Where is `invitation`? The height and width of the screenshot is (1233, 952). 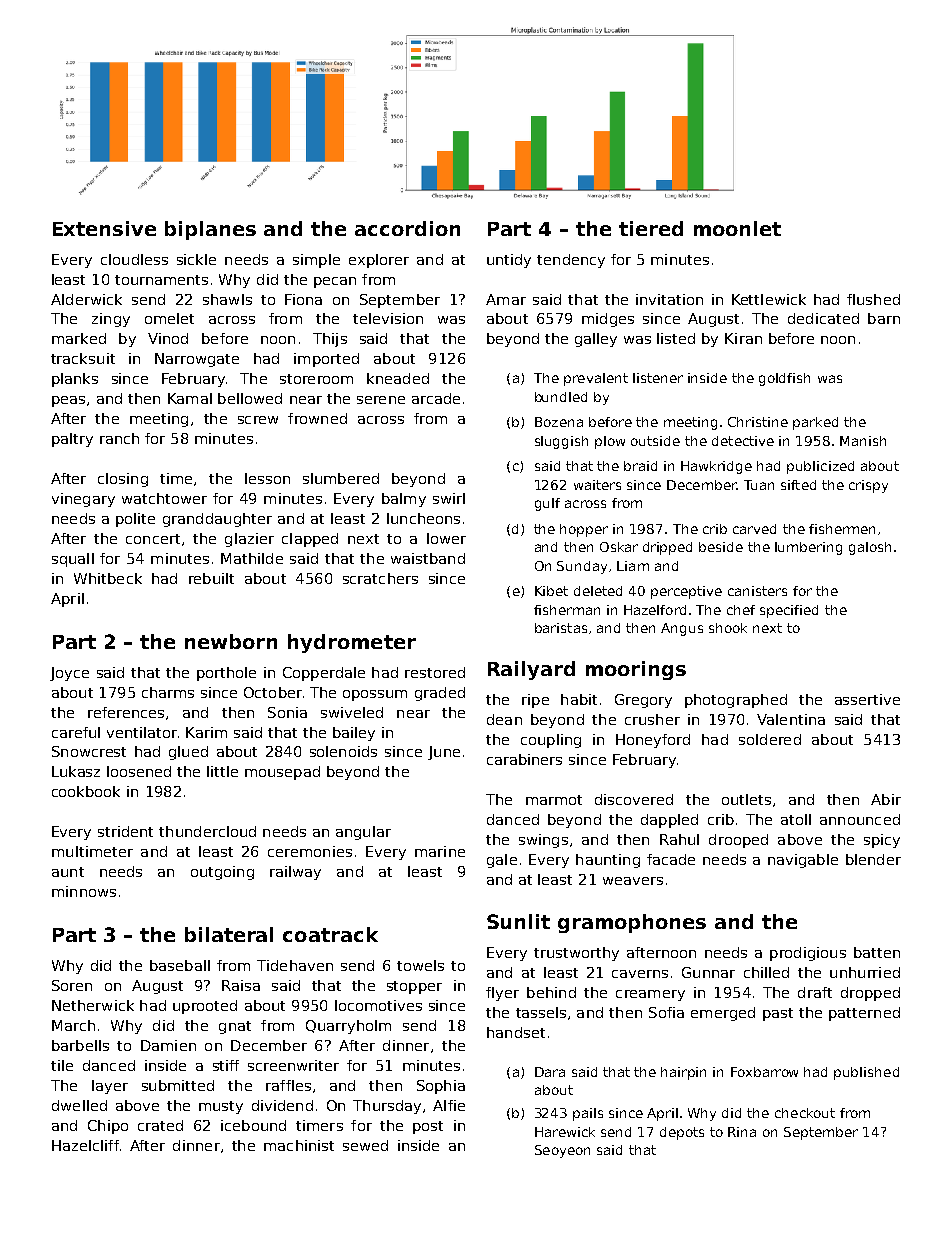 invitation is located at coordinates (669, 299).
